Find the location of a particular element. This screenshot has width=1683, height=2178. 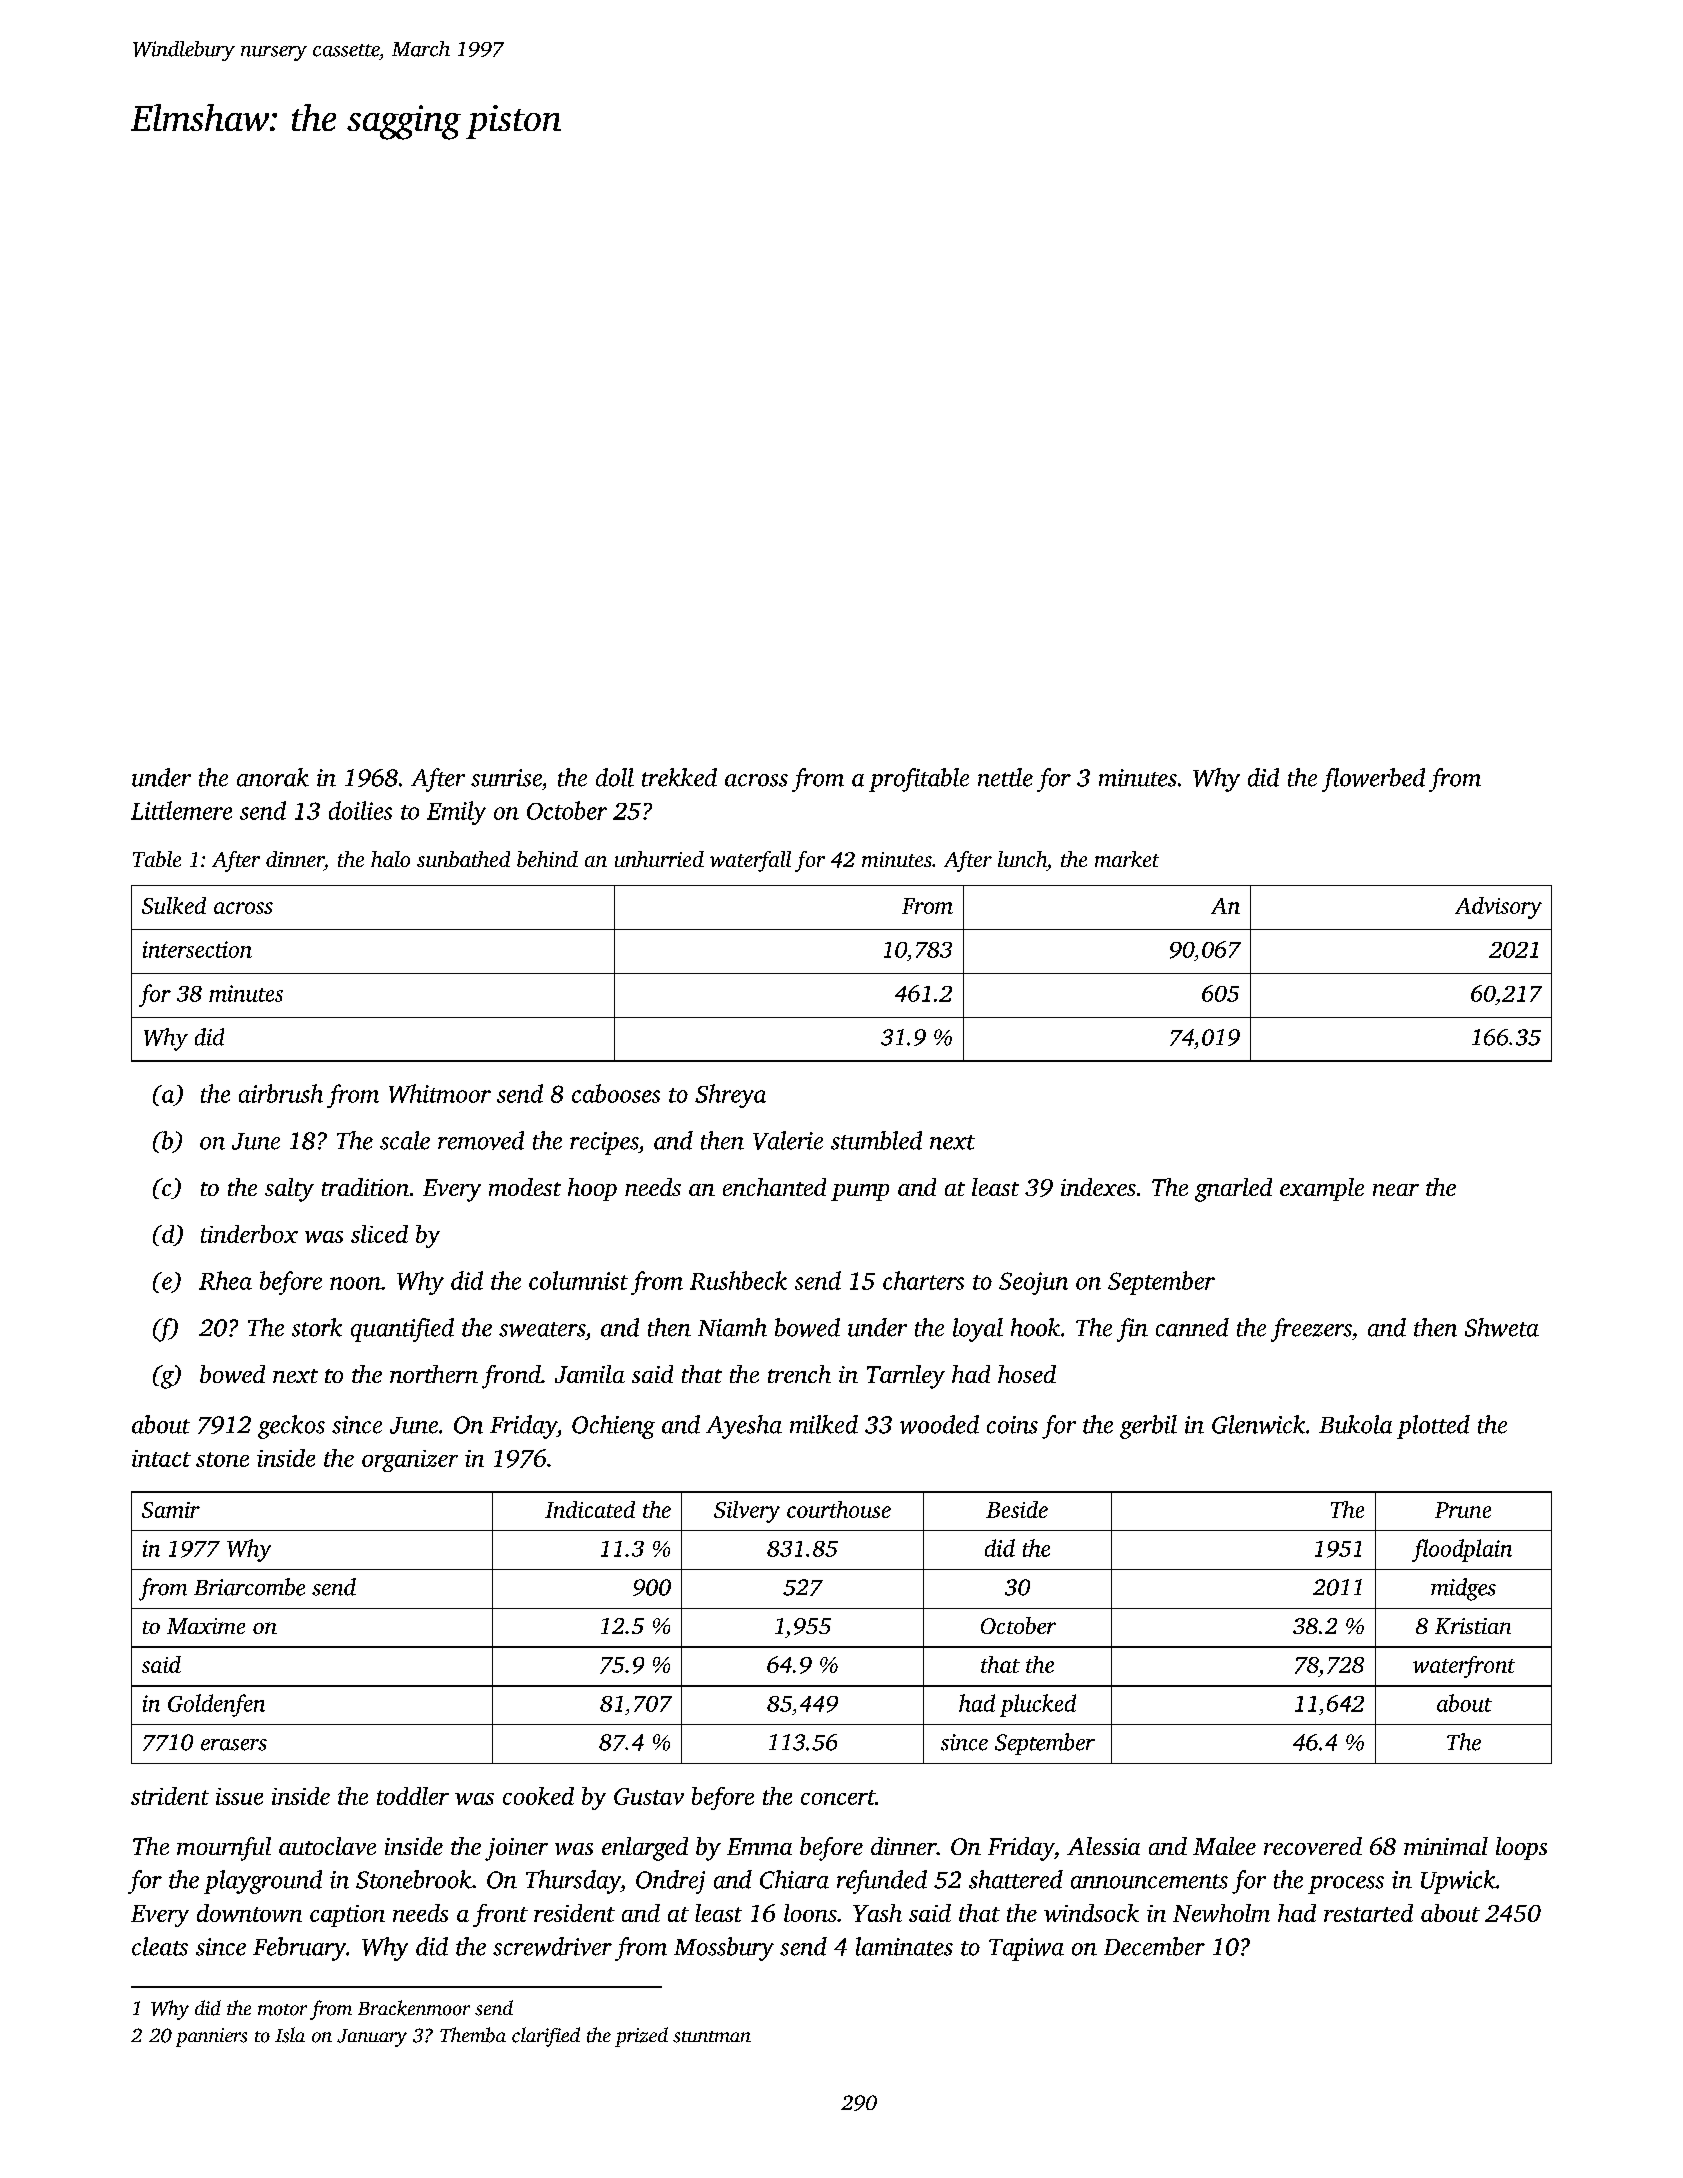

waterfall is located at coordinates (750, 861).
